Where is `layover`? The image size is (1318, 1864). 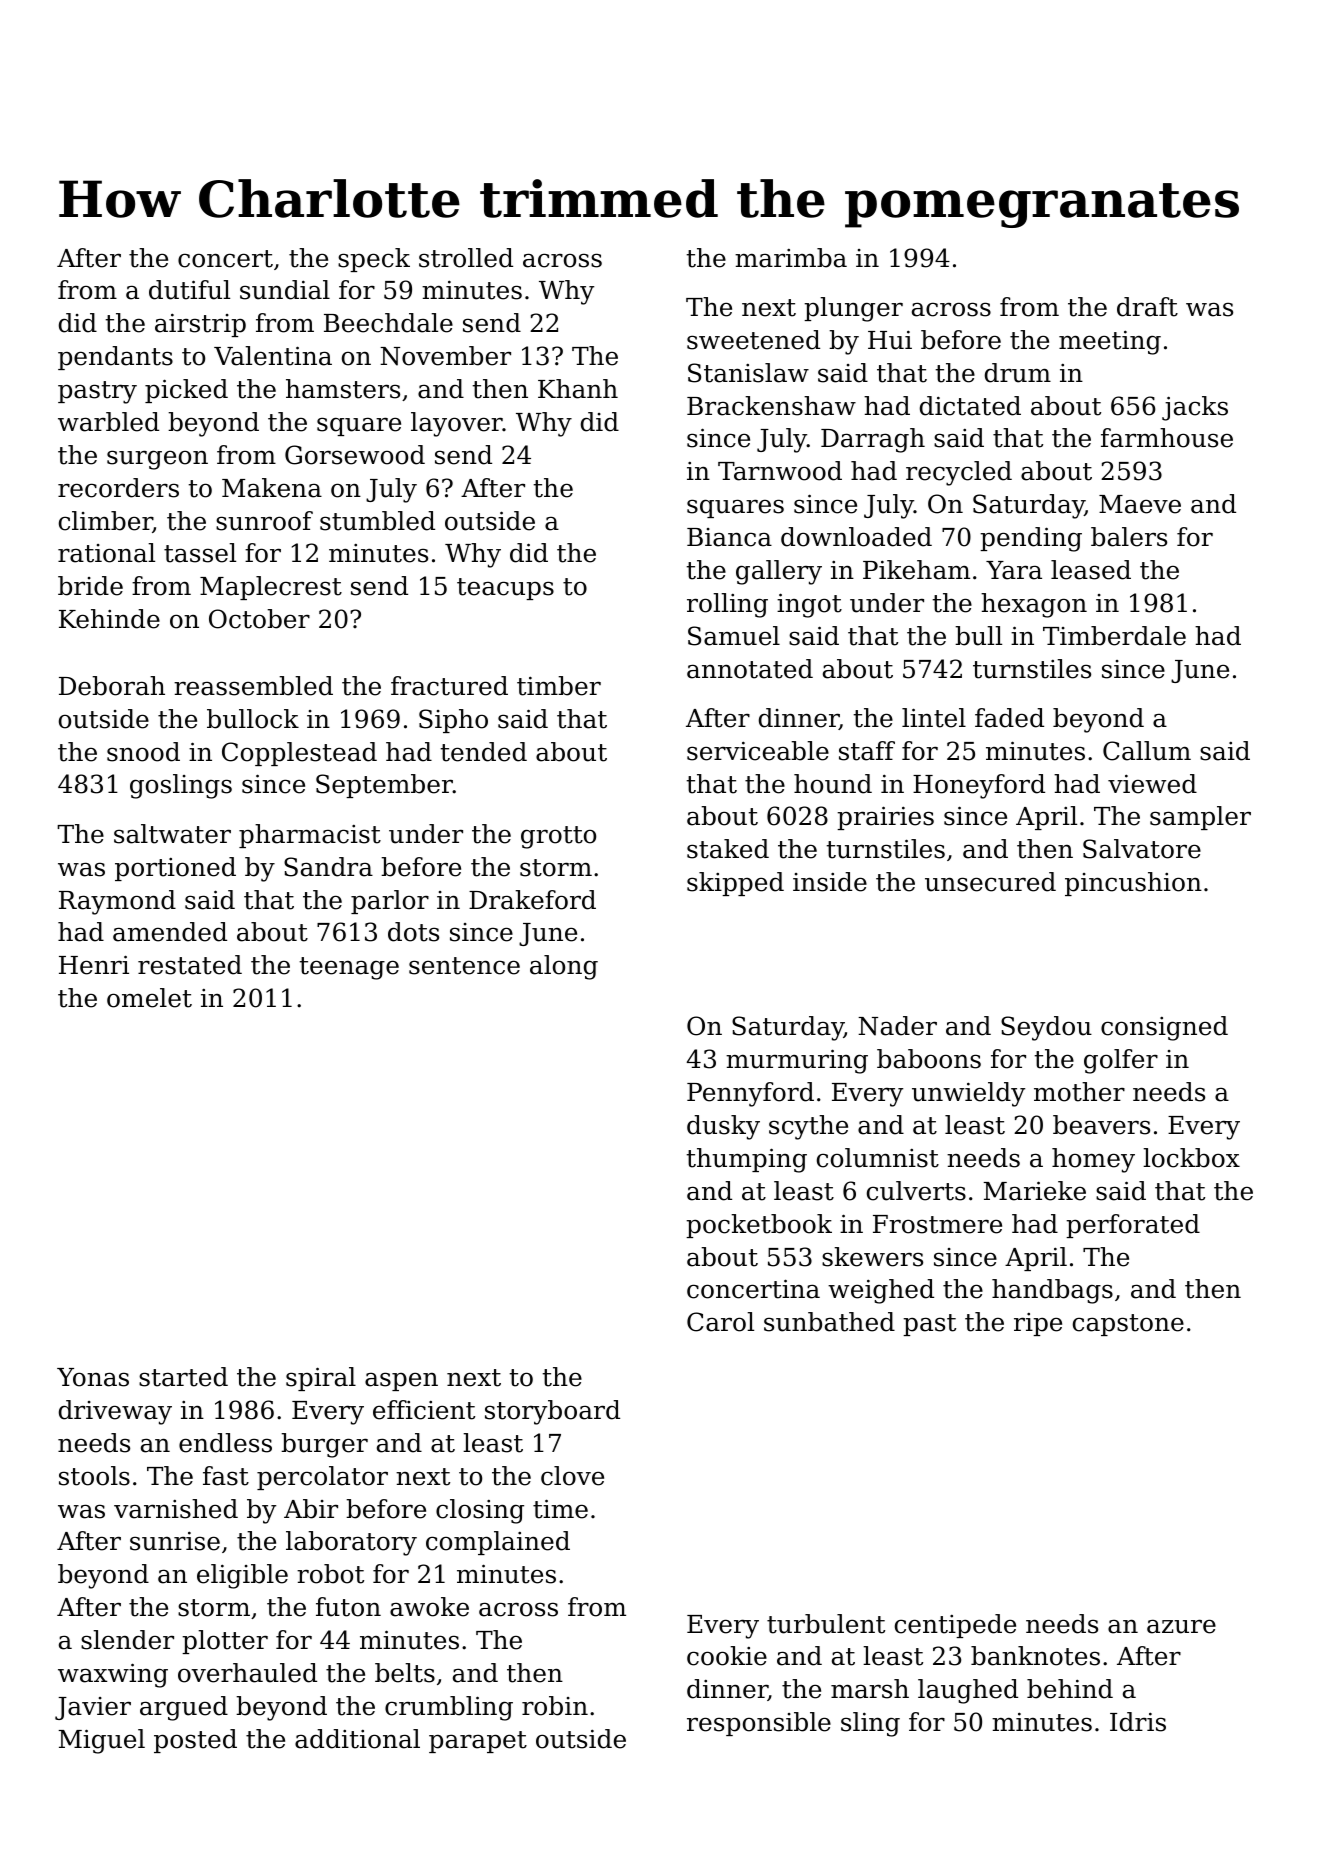 layover is located at coordinates (457, 424).
